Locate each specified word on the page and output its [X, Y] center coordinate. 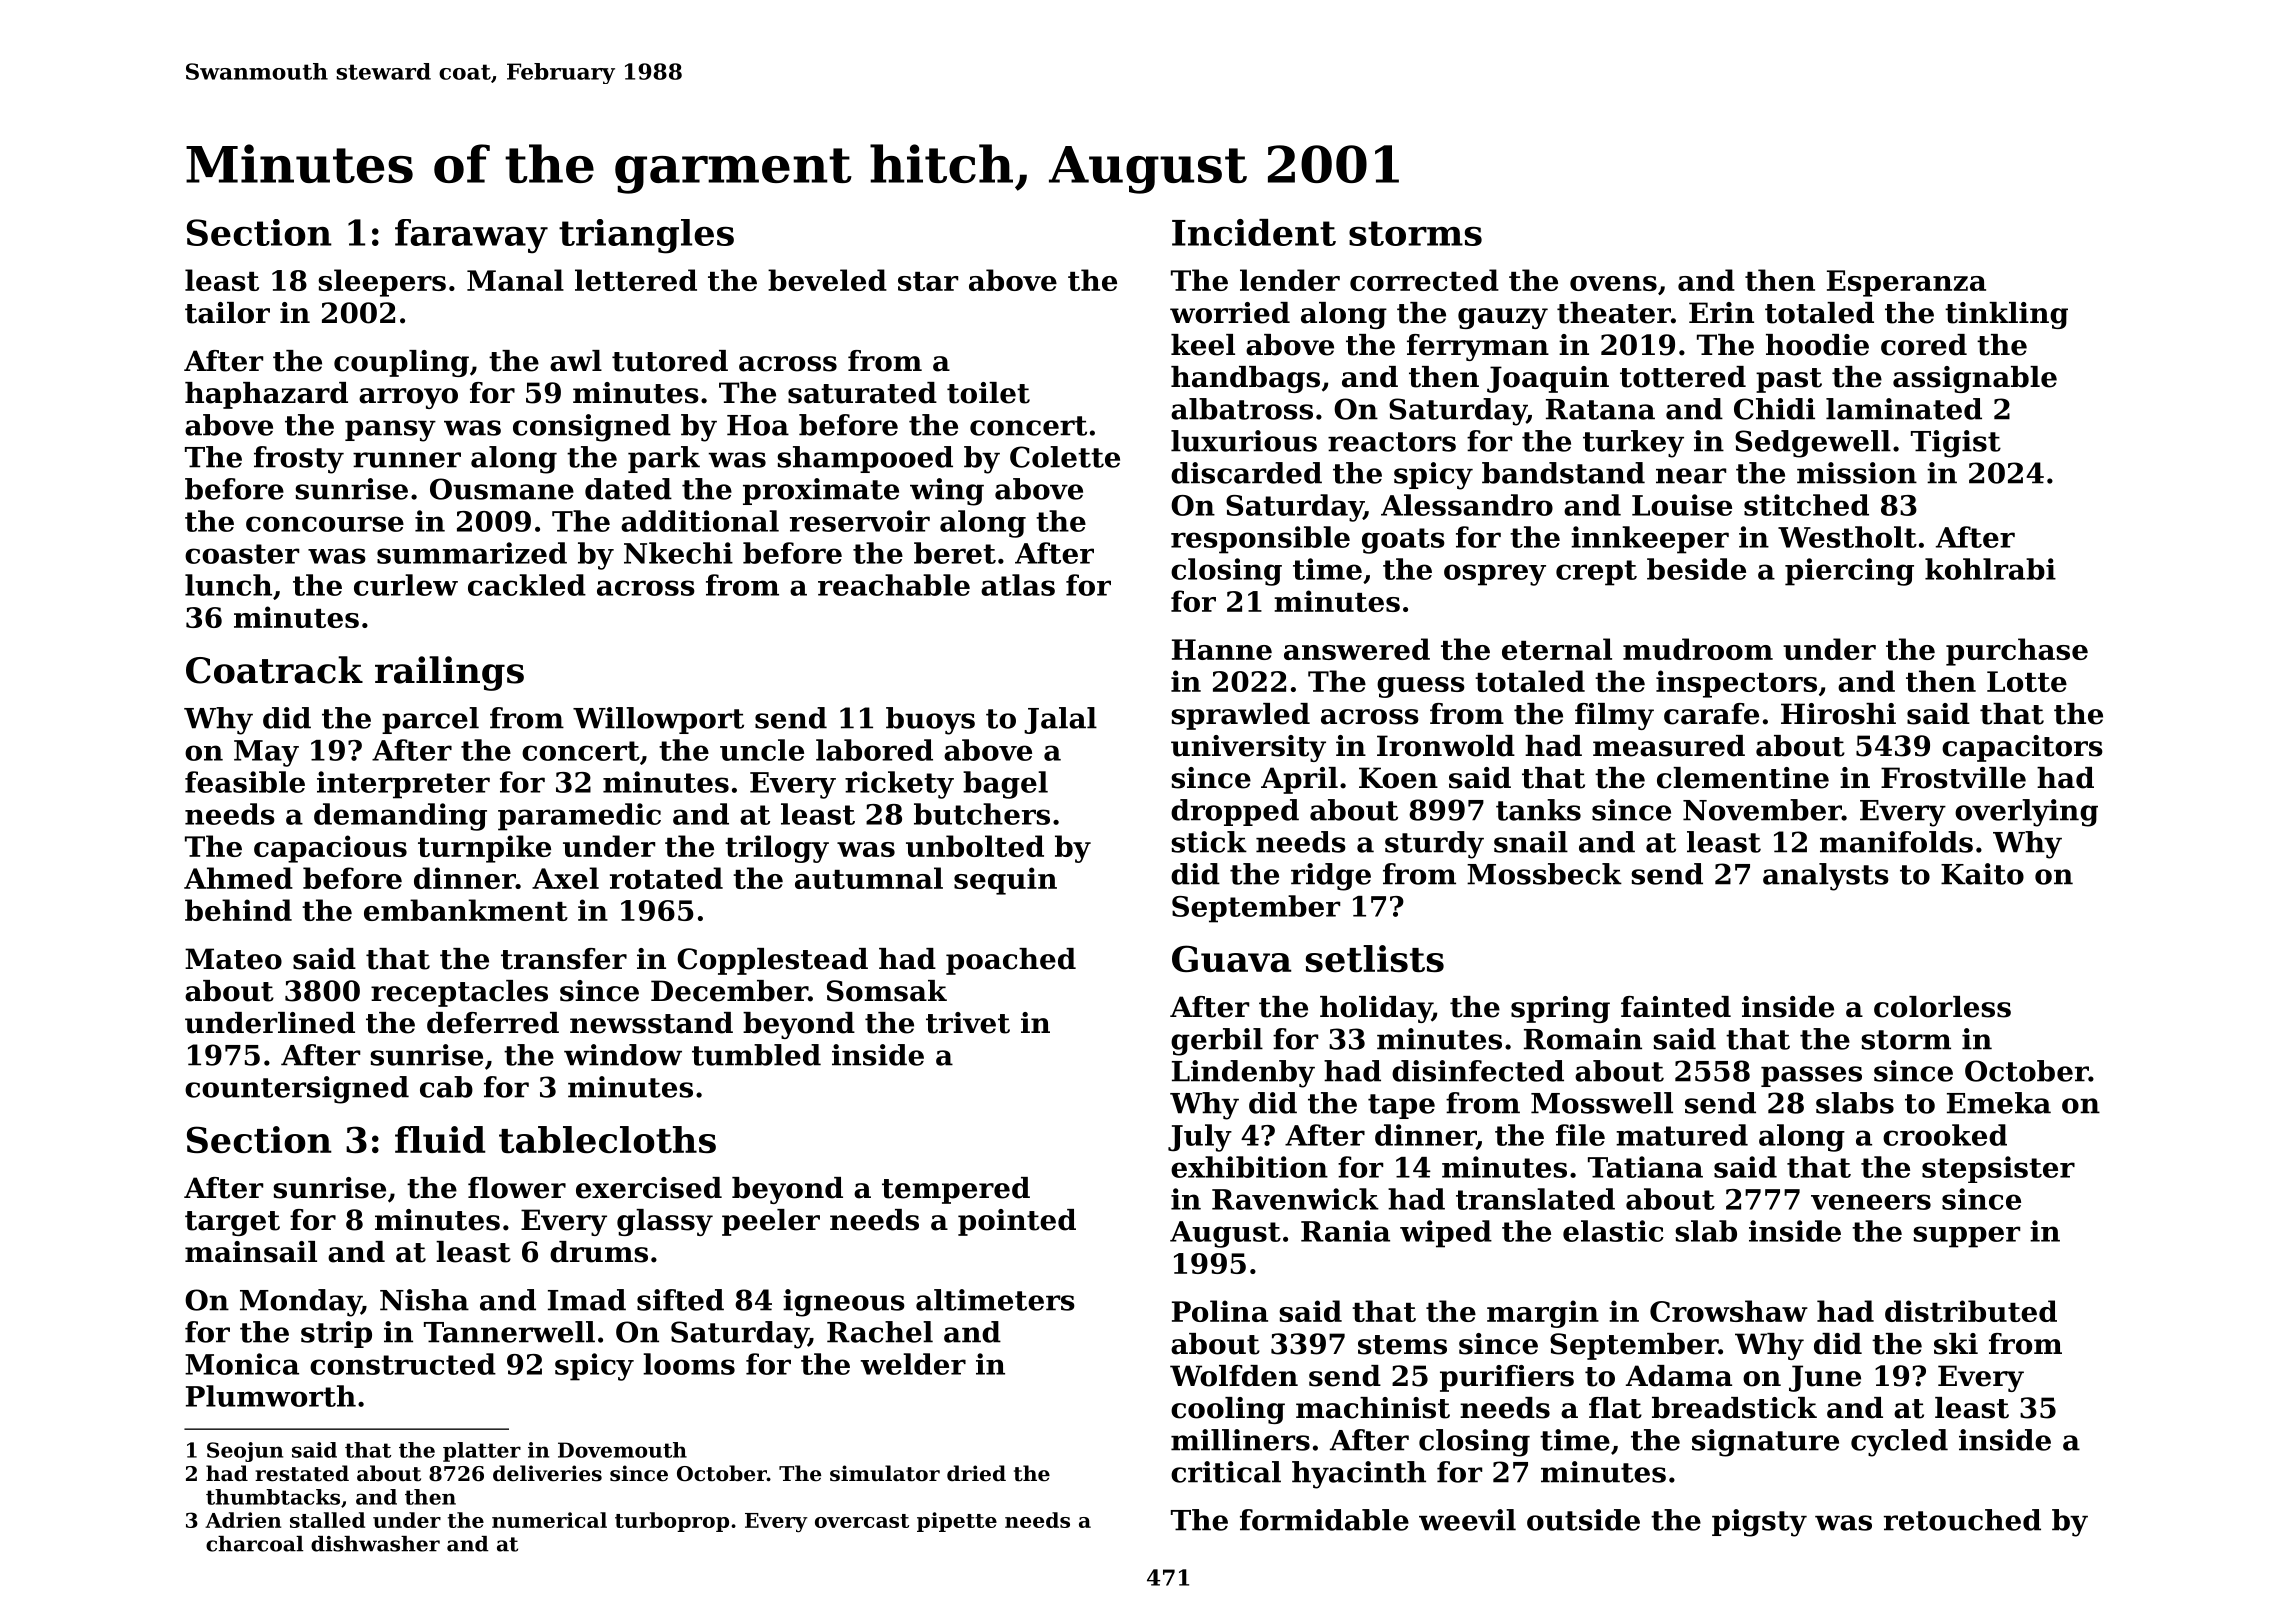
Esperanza [1906, 283]
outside [1583, 1520]
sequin [1005, 881]
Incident [1254, 232]
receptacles [459, 993]
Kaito [1982, 874]
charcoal [254, 1544]
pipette [957, 1522]
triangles [646, 236]
